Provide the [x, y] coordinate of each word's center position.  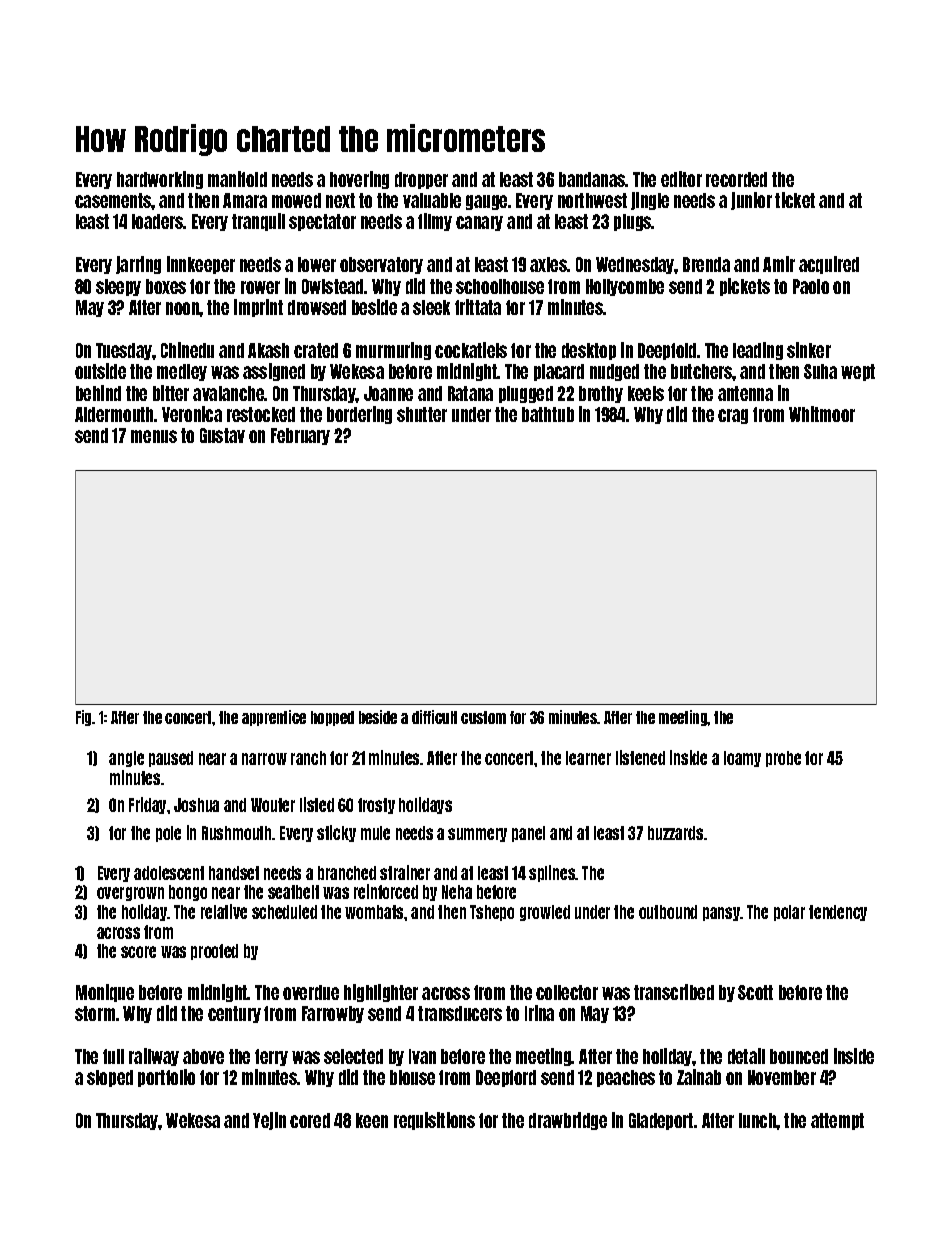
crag [733, 416]
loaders [158, 221]
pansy [722, 914]
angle [126, 759]
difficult [434, 717]
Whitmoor [822, 414]
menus [154, 436]
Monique [105, 993]
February [300, 436]
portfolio [166, 1078]
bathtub [548, 414]
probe [783, 759]
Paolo [811, 286]
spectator [322, 222]
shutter [422, 414]
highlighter [381, 993]
